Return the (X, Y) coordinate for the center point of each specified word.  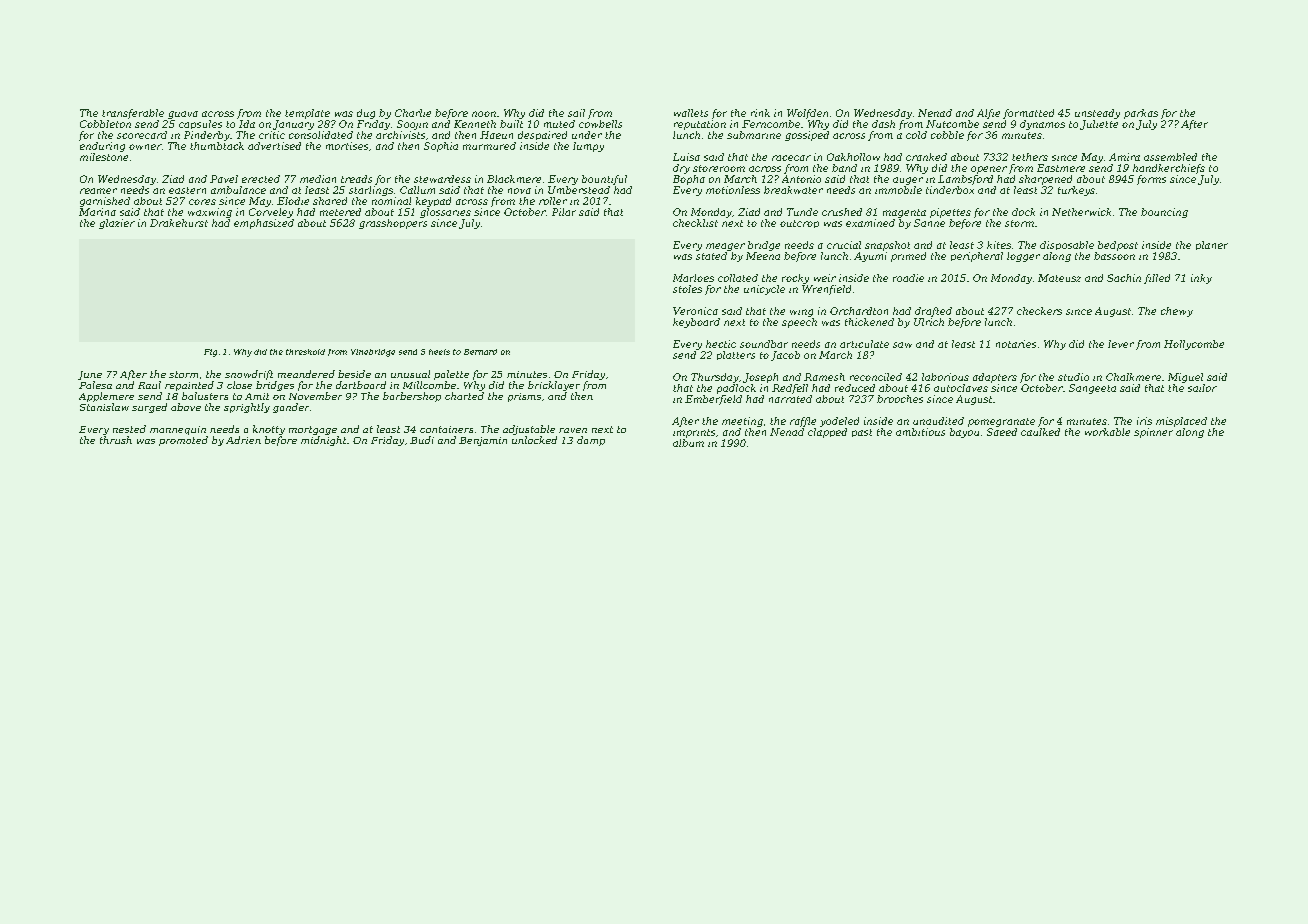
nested (129, 429)
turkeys (1076, 191)
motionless (733, 190)
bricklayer (554, 386)
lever (1121, 344)
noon (484, 114)
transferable (133, 114)
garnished (105, 202)
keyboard (696, 323)
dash (883, 124)
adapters (995, 378)
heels (439, 352)
